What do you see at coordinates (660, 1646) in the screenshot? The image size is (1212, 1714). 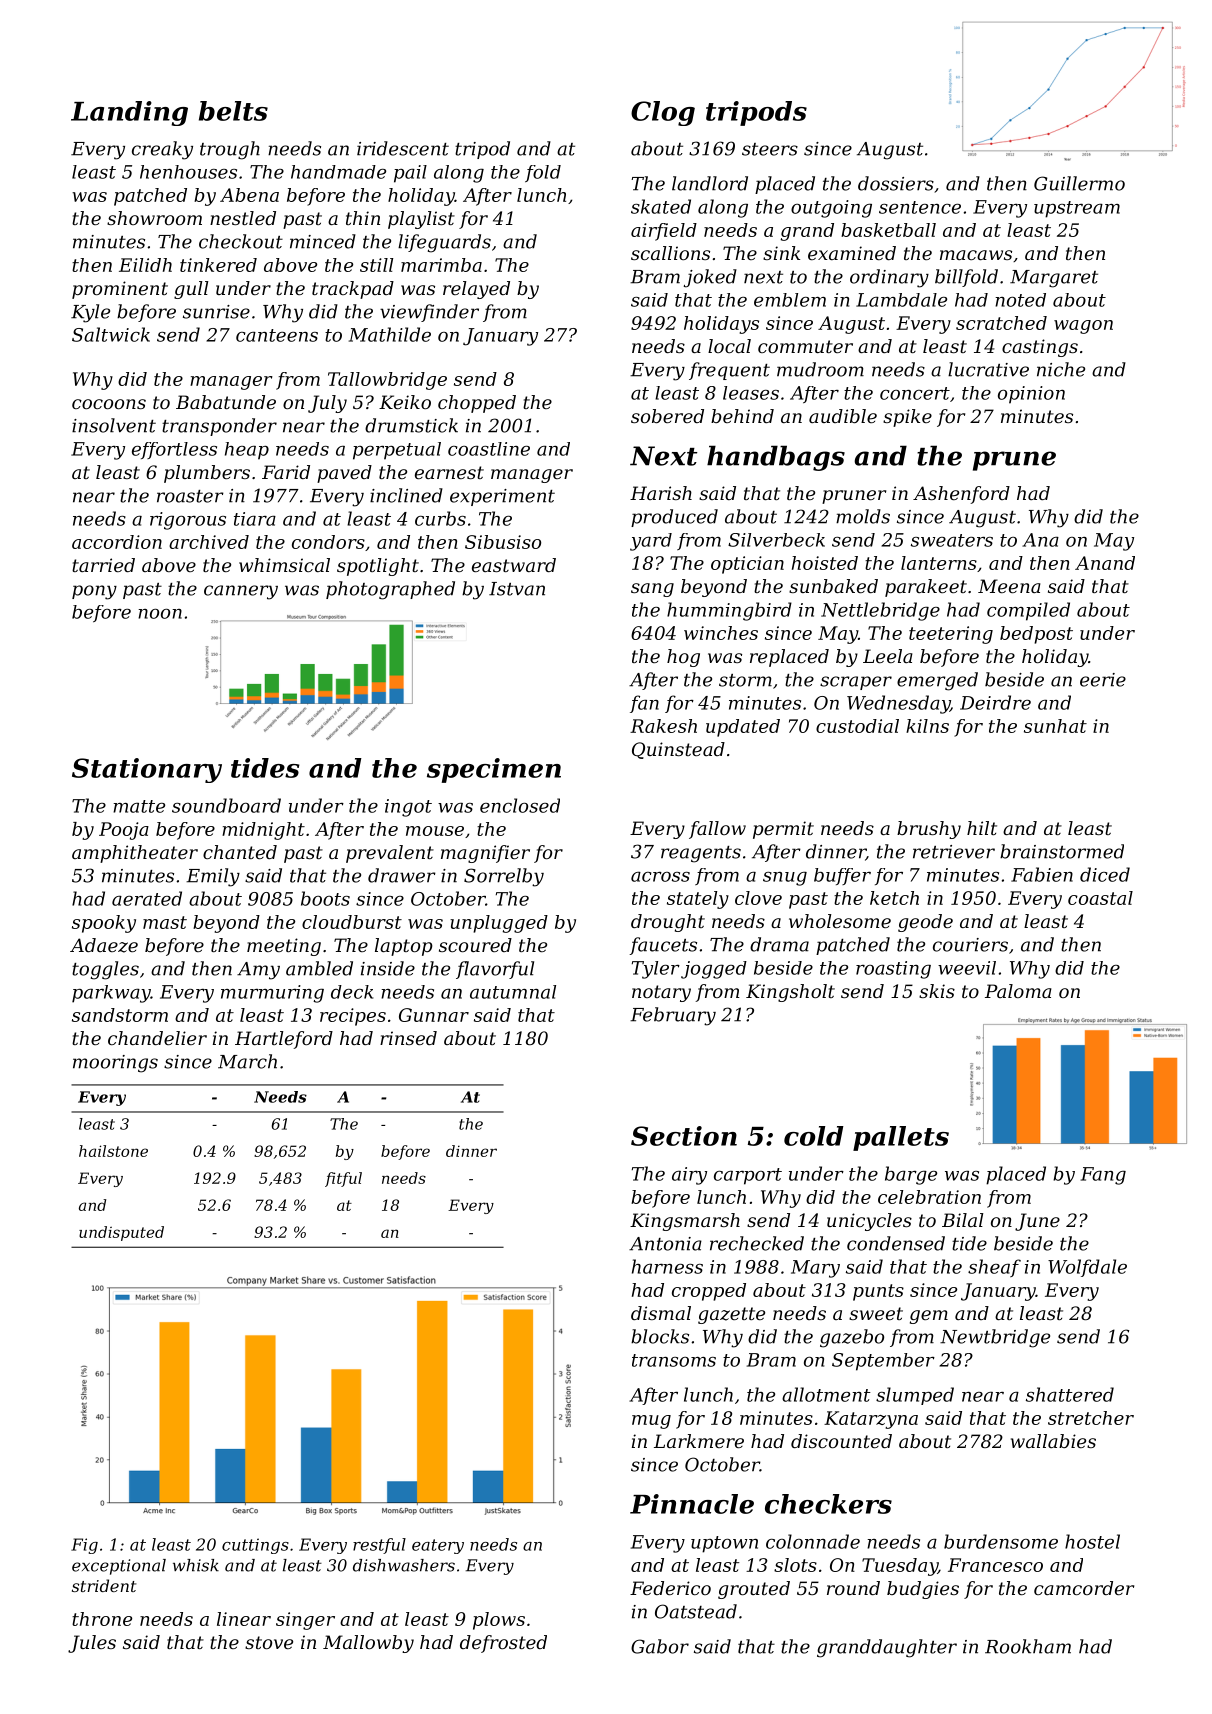 I see `Gabor` at bounding box center [660, 1646].
